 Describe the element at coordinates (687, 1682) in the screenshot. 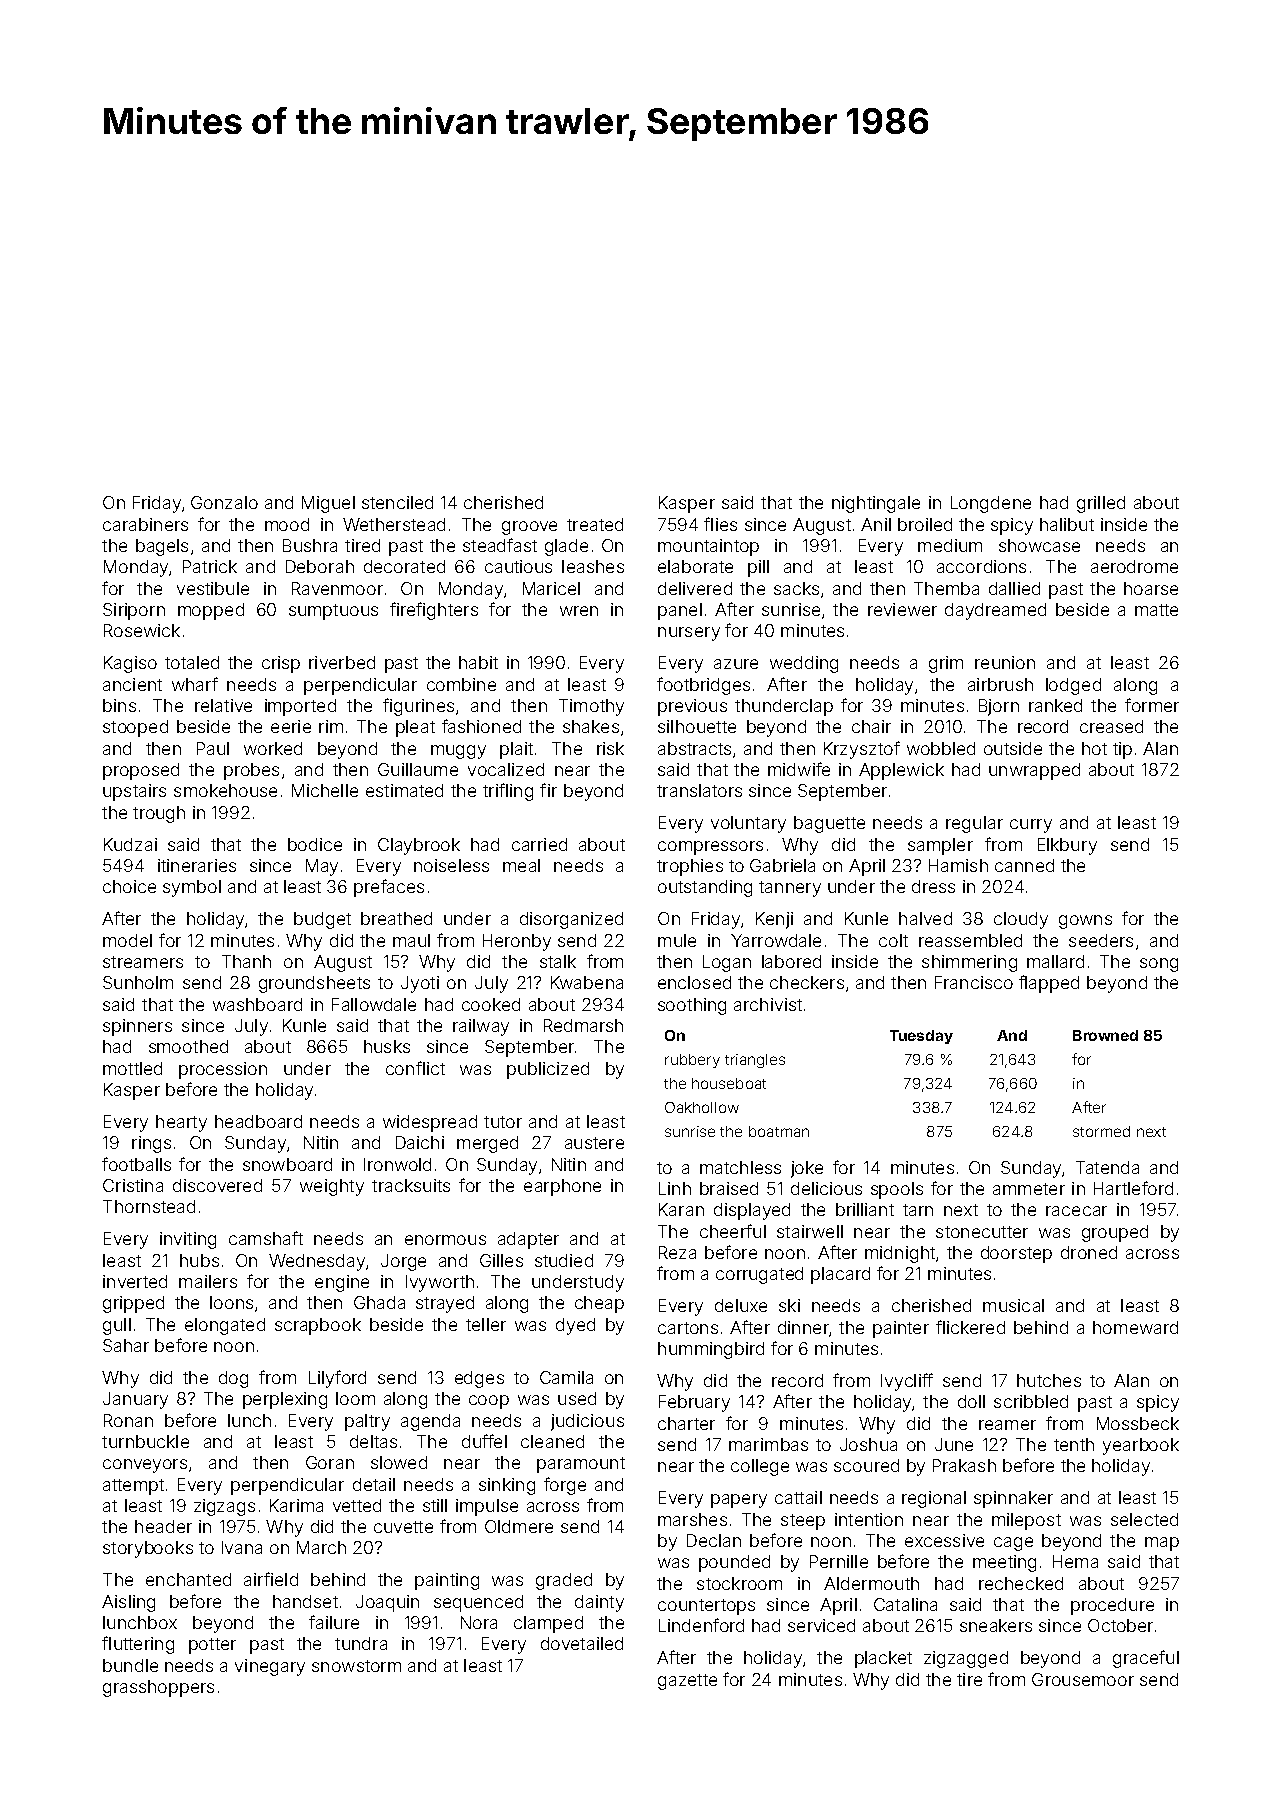

I see `gazette` at that location.
